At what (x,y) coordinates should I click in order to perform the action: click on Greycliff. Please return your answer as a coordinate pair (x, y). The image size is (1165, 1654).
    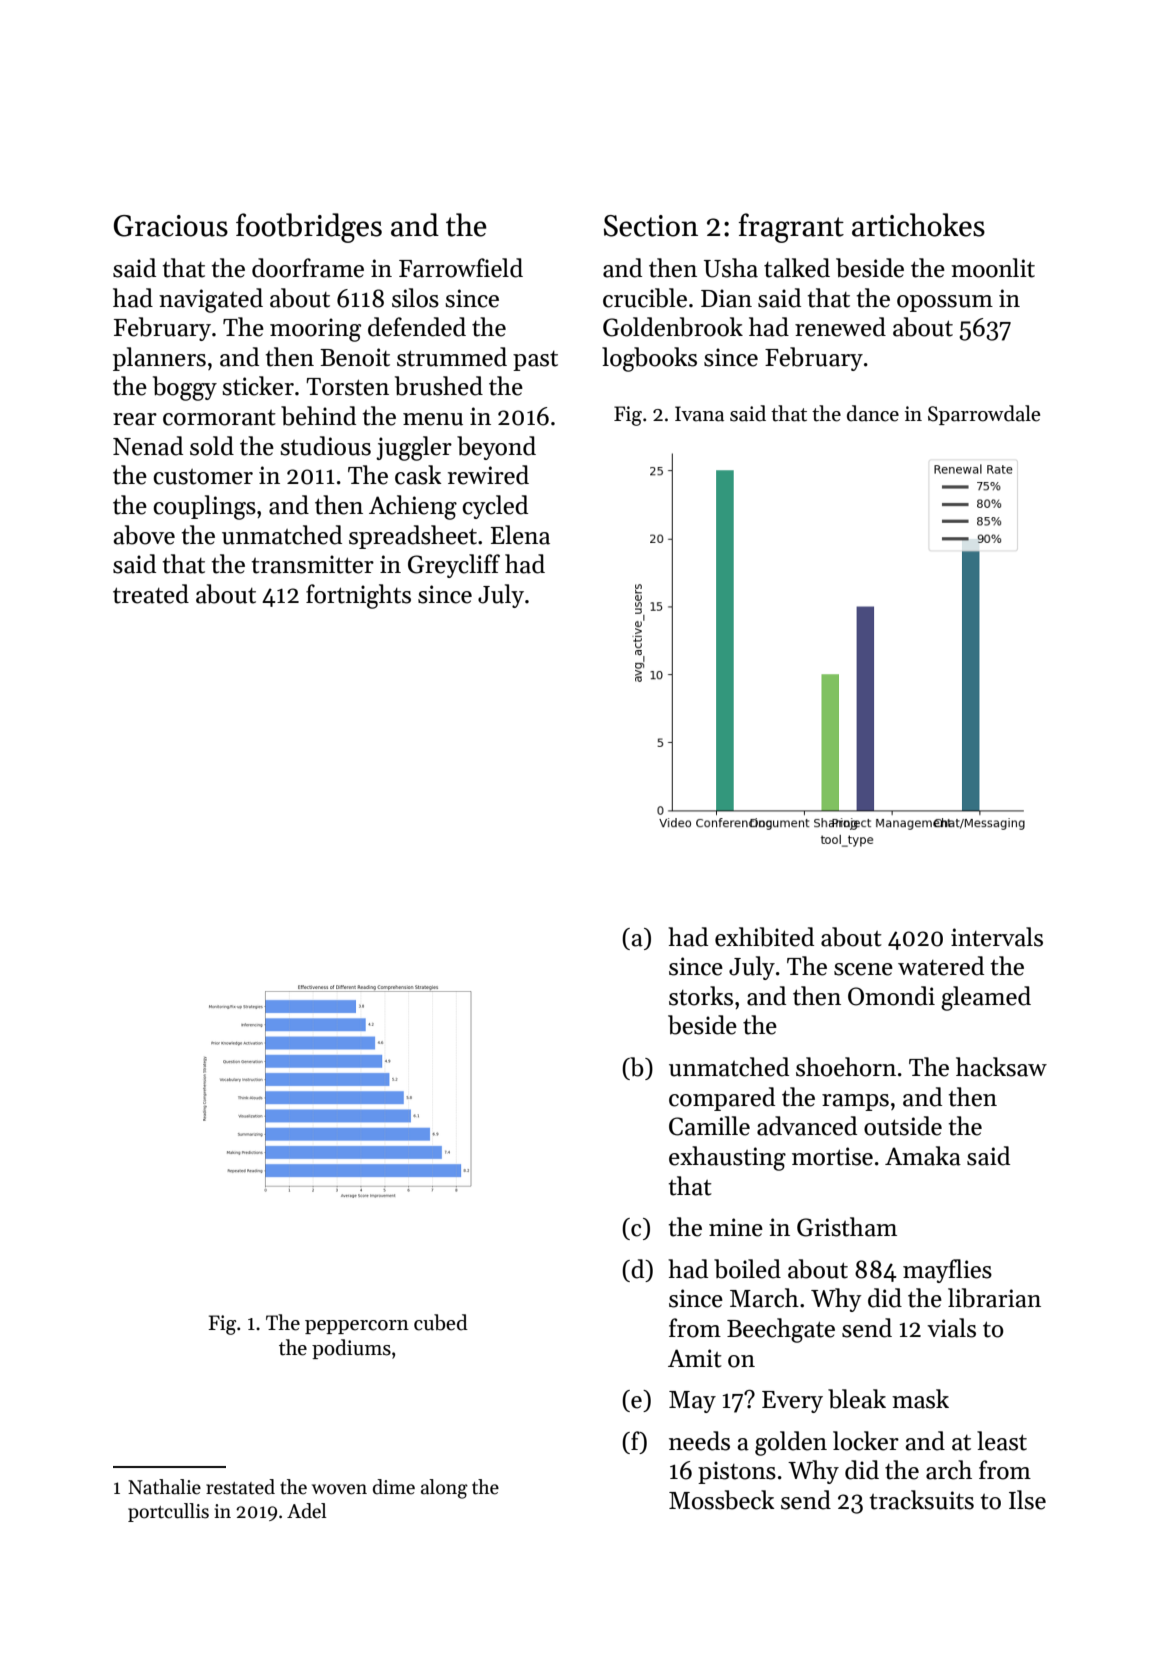
    Looking at the image, I should click on (454, 566).
